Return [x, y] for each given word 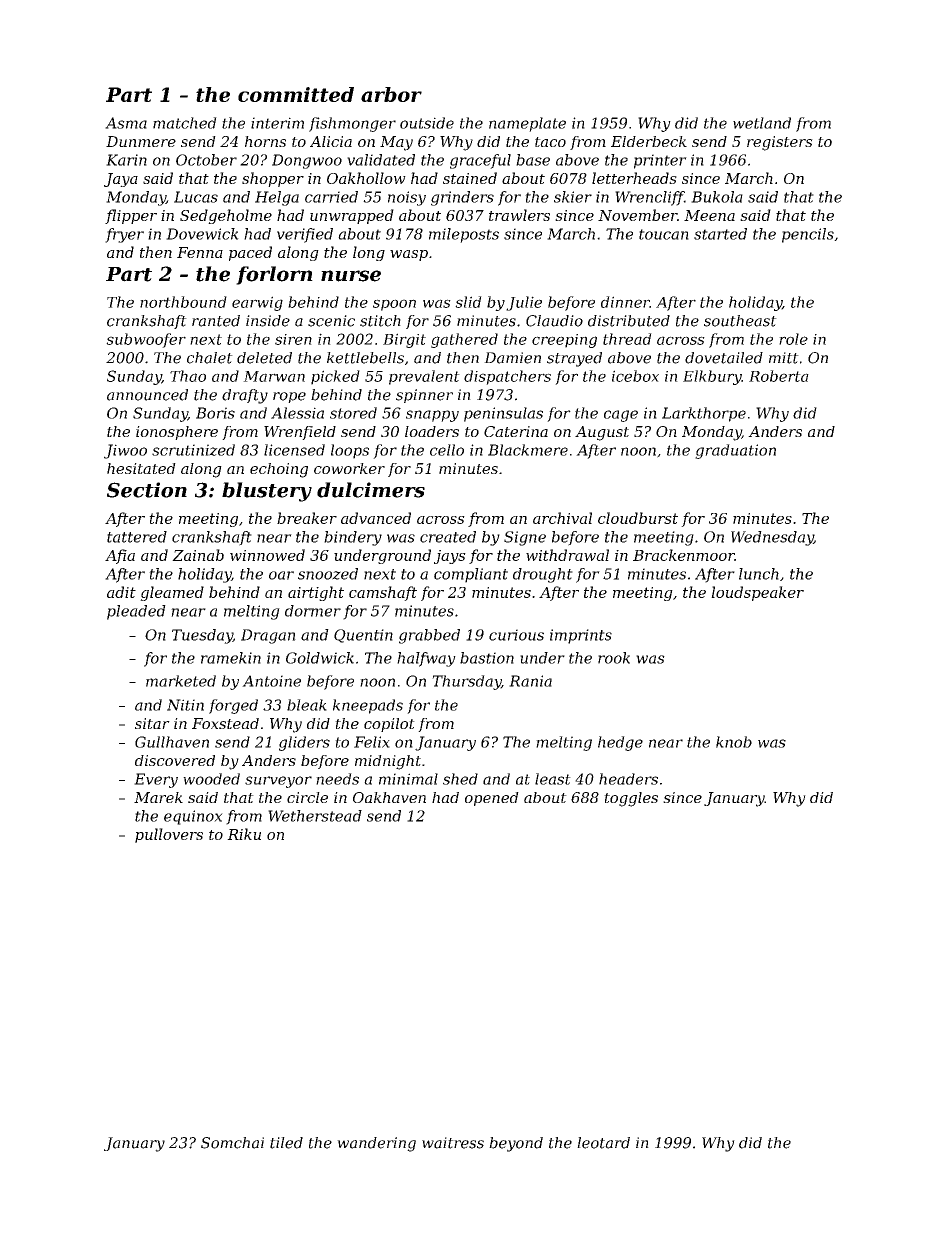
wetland [762, 123]
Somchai [232, 1143]
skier [573, 197]
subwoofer [146, 340]
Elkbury [712, 377]
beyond [516, 1144]
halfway [426, 659]
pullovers [169, 835]
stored [353, 413]
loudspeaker [757, 593]
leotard [603, 1143]
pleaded [136, 612]
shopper [273, 179]
